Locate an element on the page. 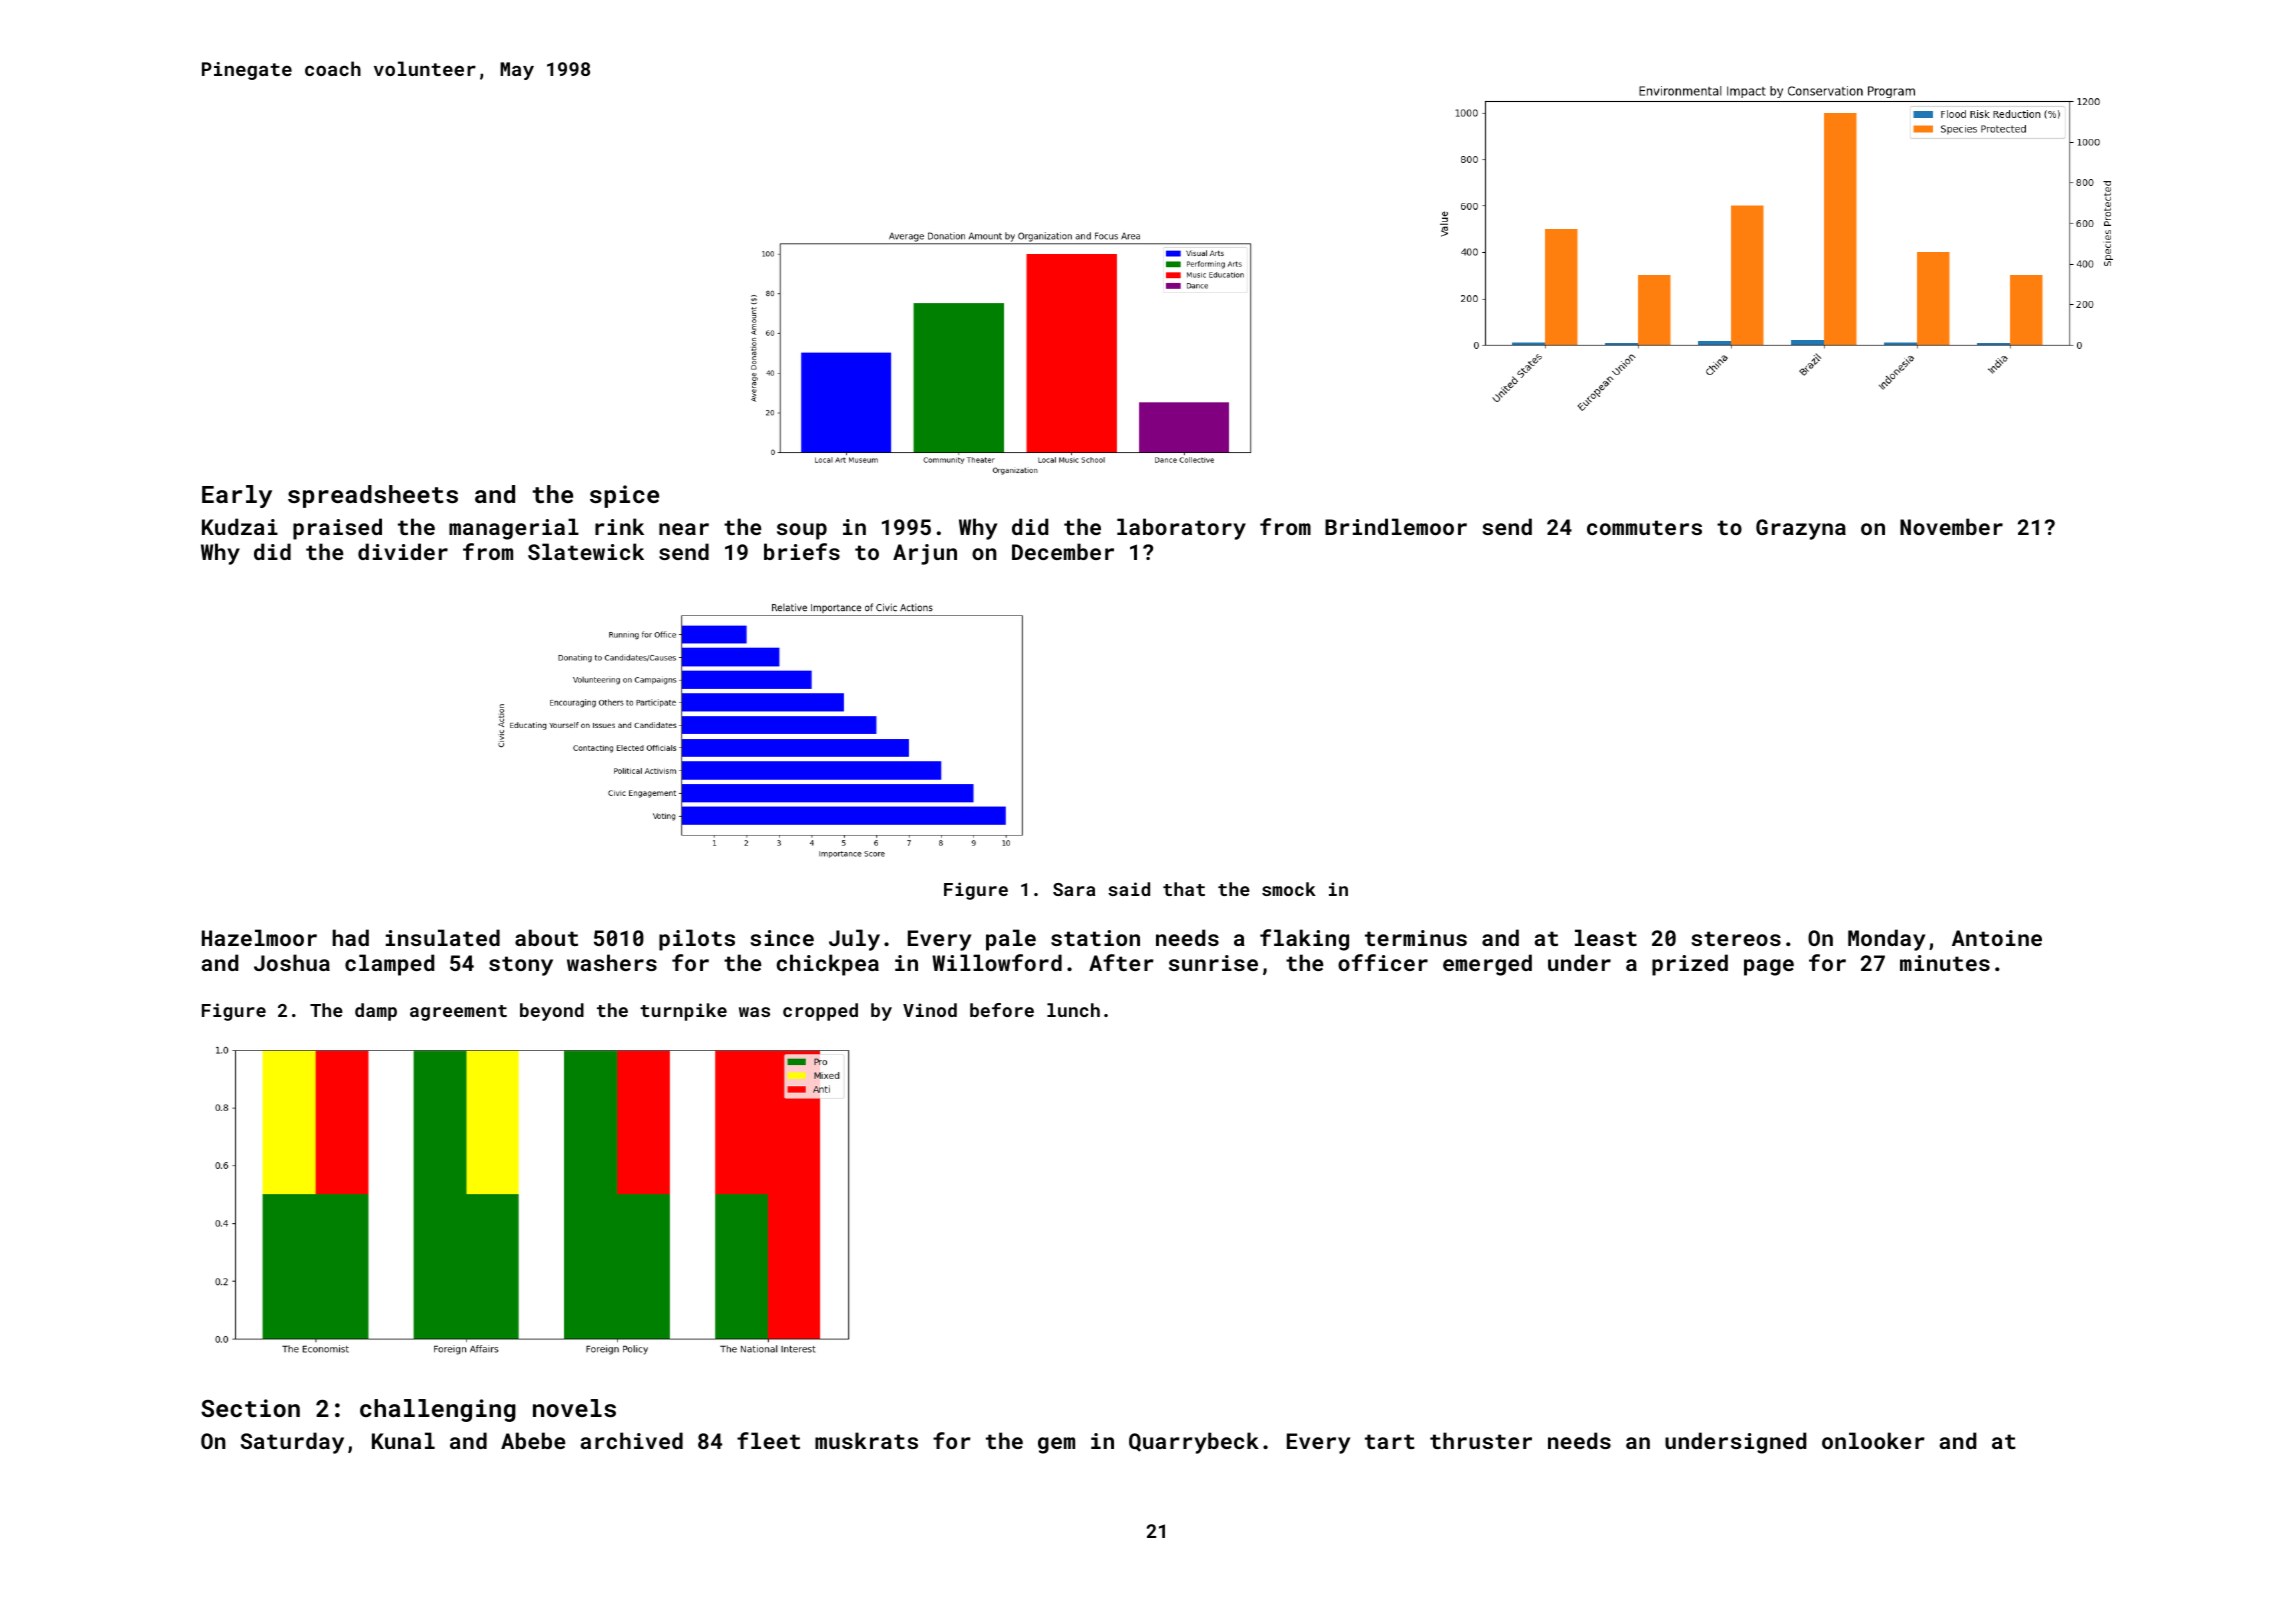  commuters is located at coordinates (1644, 527).
